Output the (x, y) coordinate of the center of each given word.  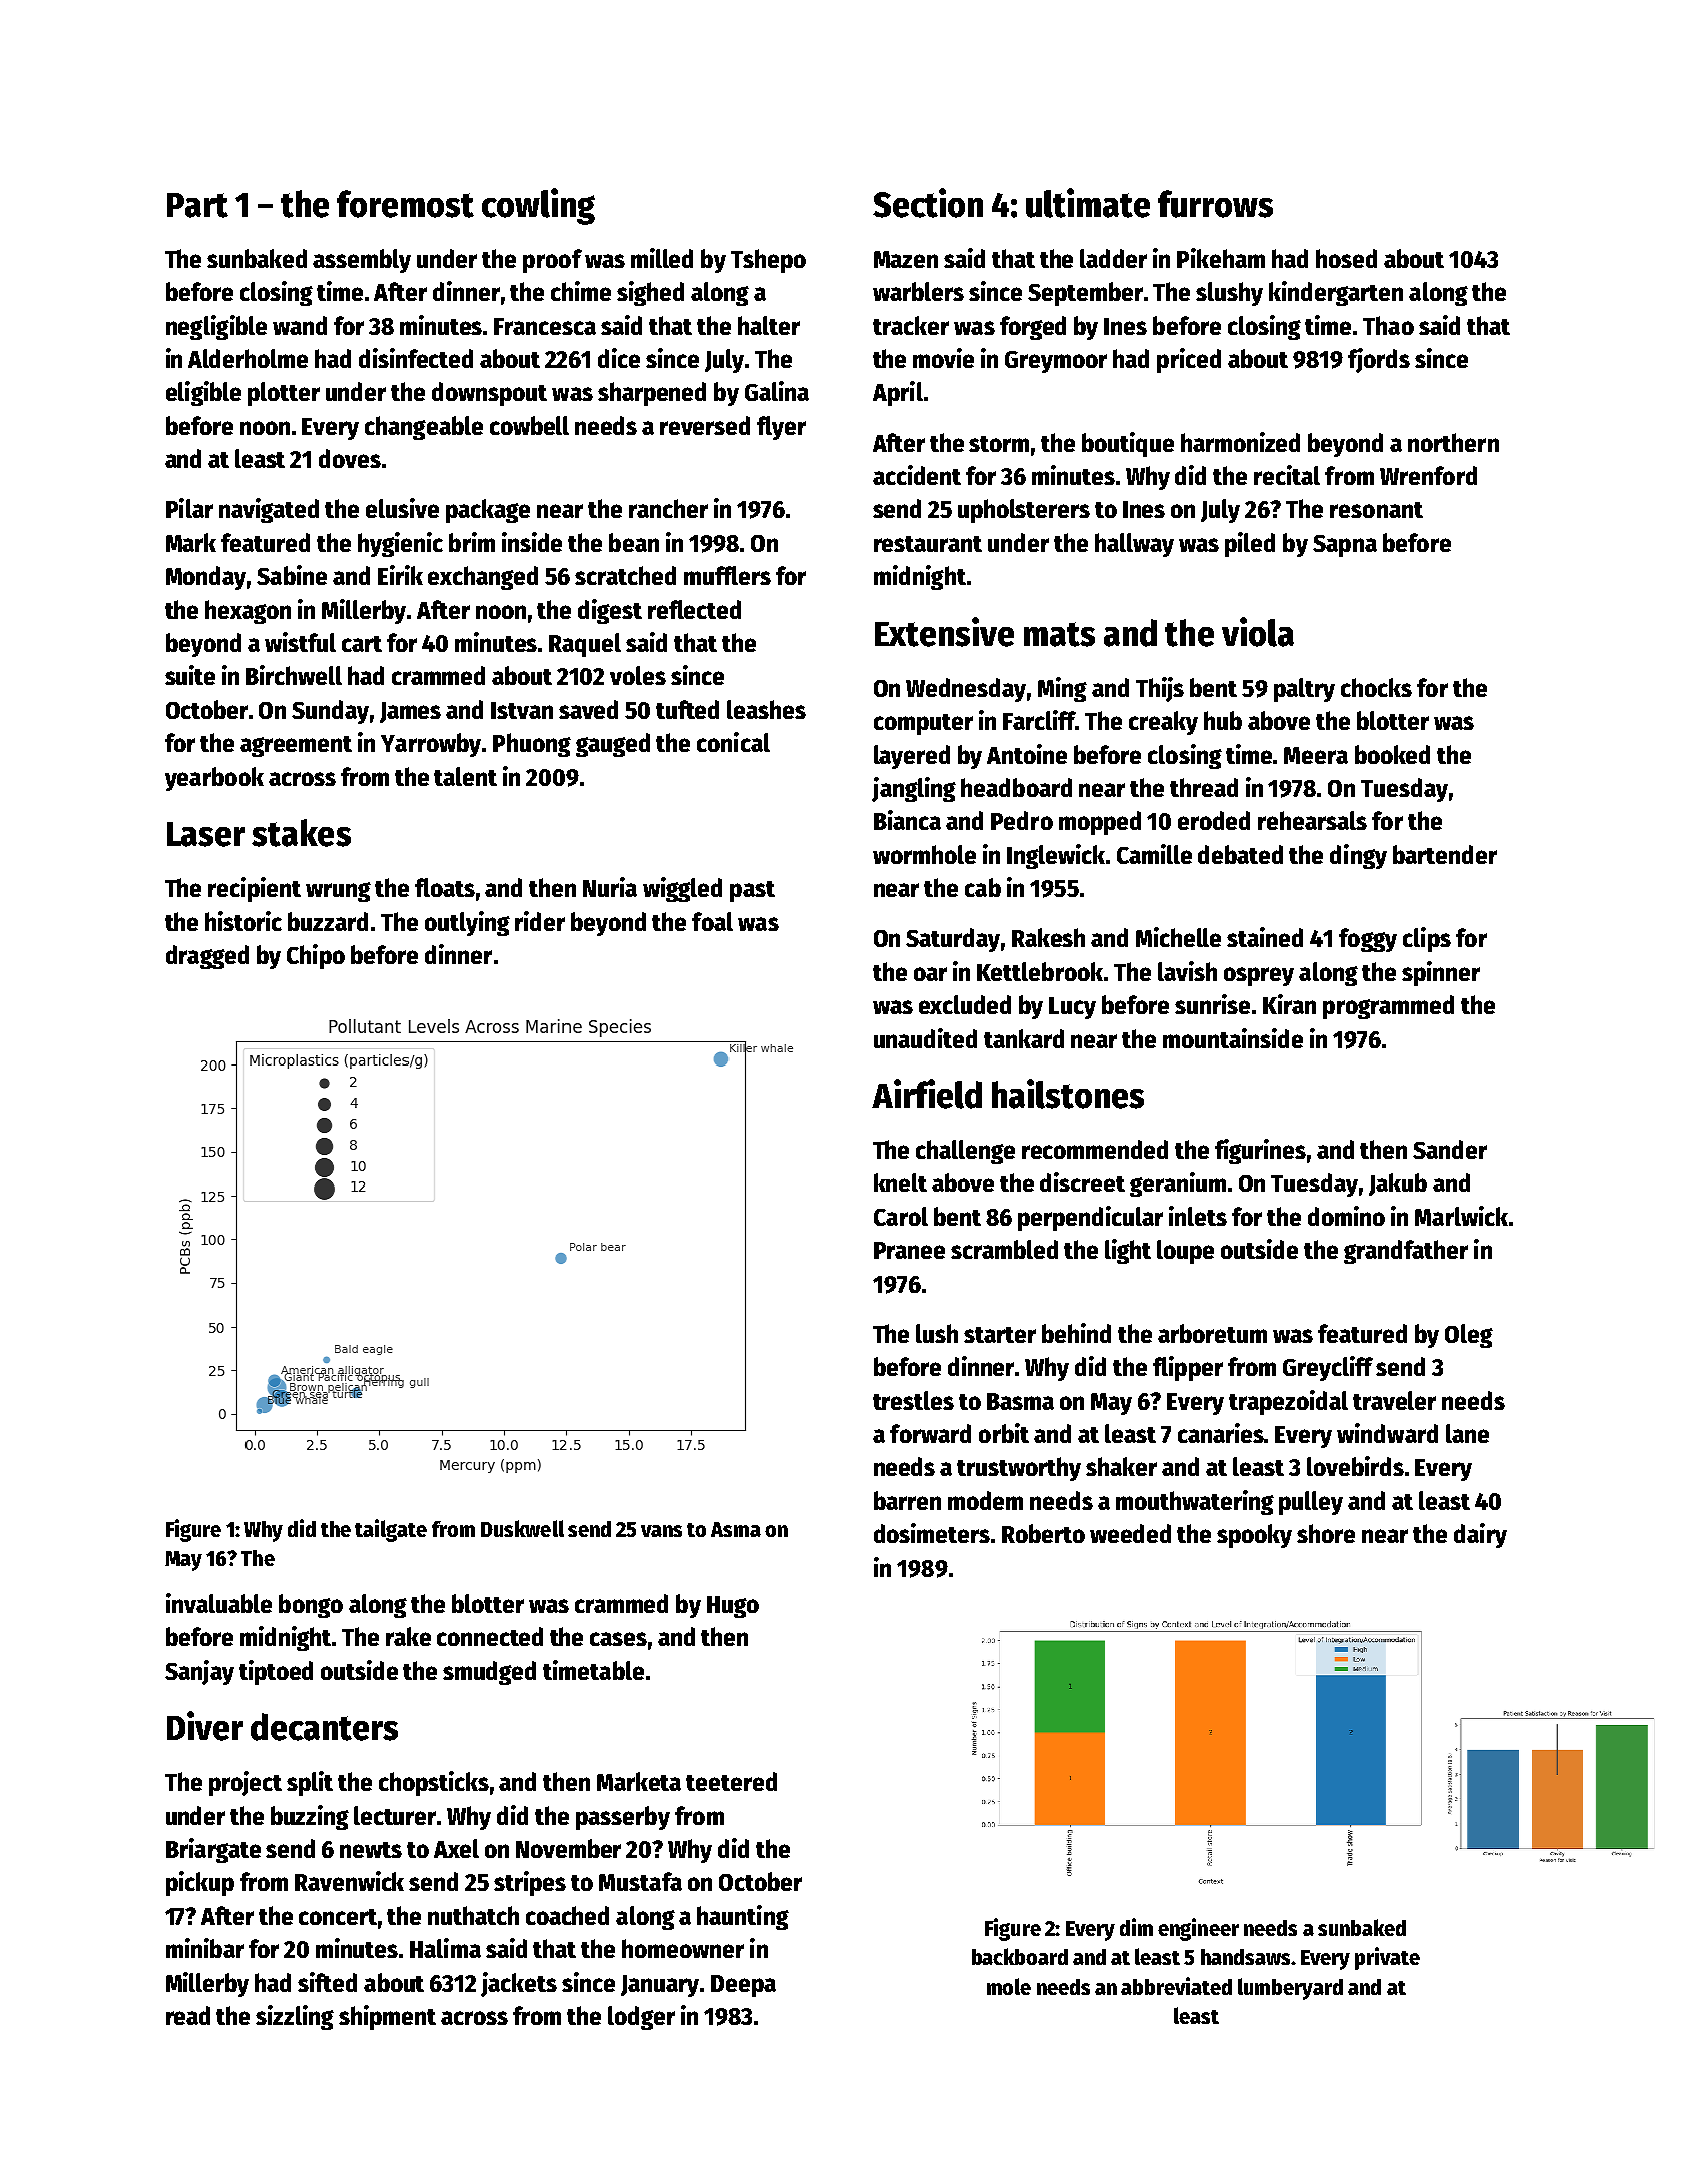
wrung (338, 892)
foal (712, 921)
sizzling (295, 2017)
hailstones (1068, 1094)
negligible (216, 327)
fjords (1379, 360)
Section (928, 203)
